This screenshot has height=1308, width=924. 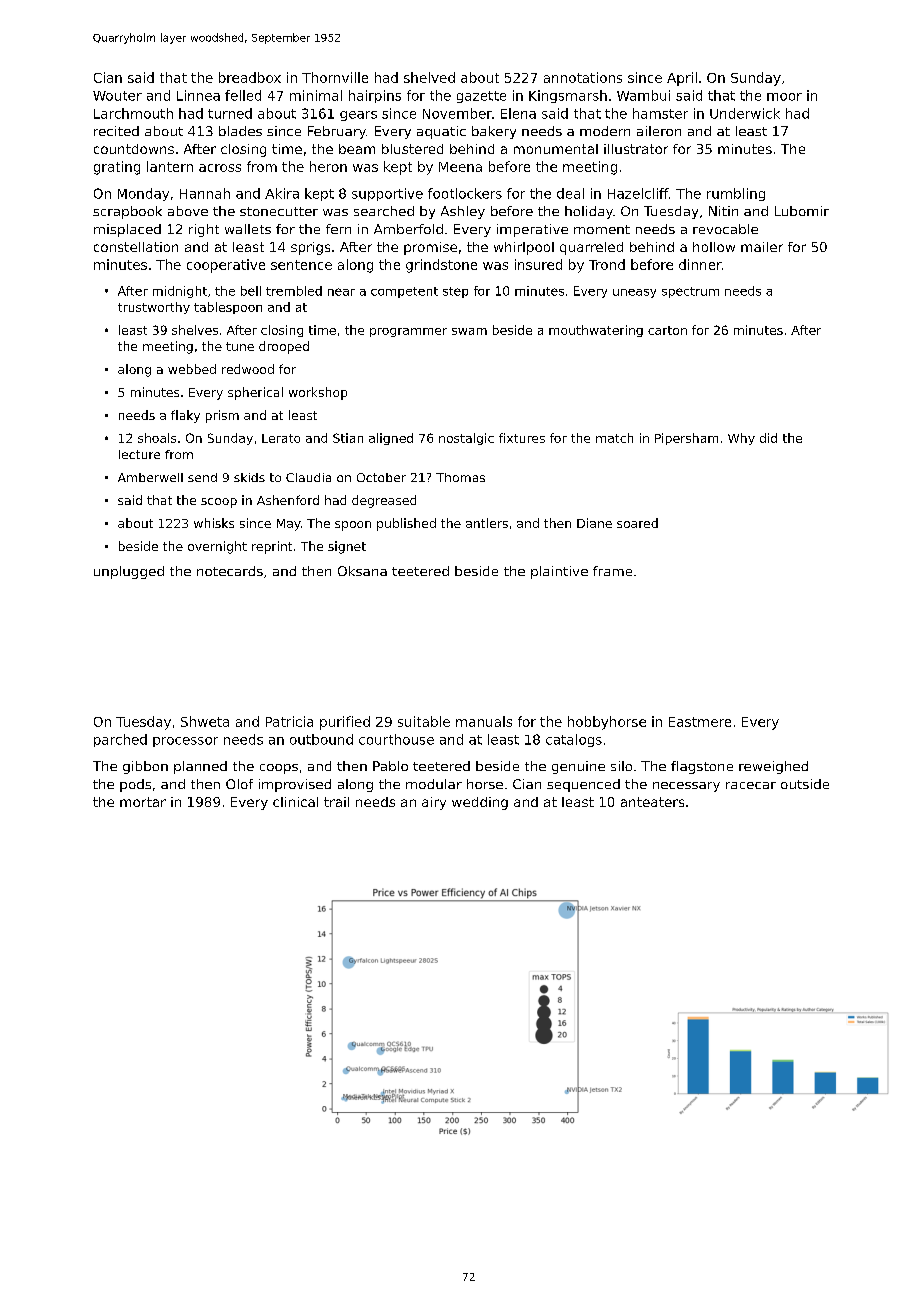 What do you see at coordinates (226, 266) in the screenshot?
I see `cooperative` at bounding box center [226, 266].
